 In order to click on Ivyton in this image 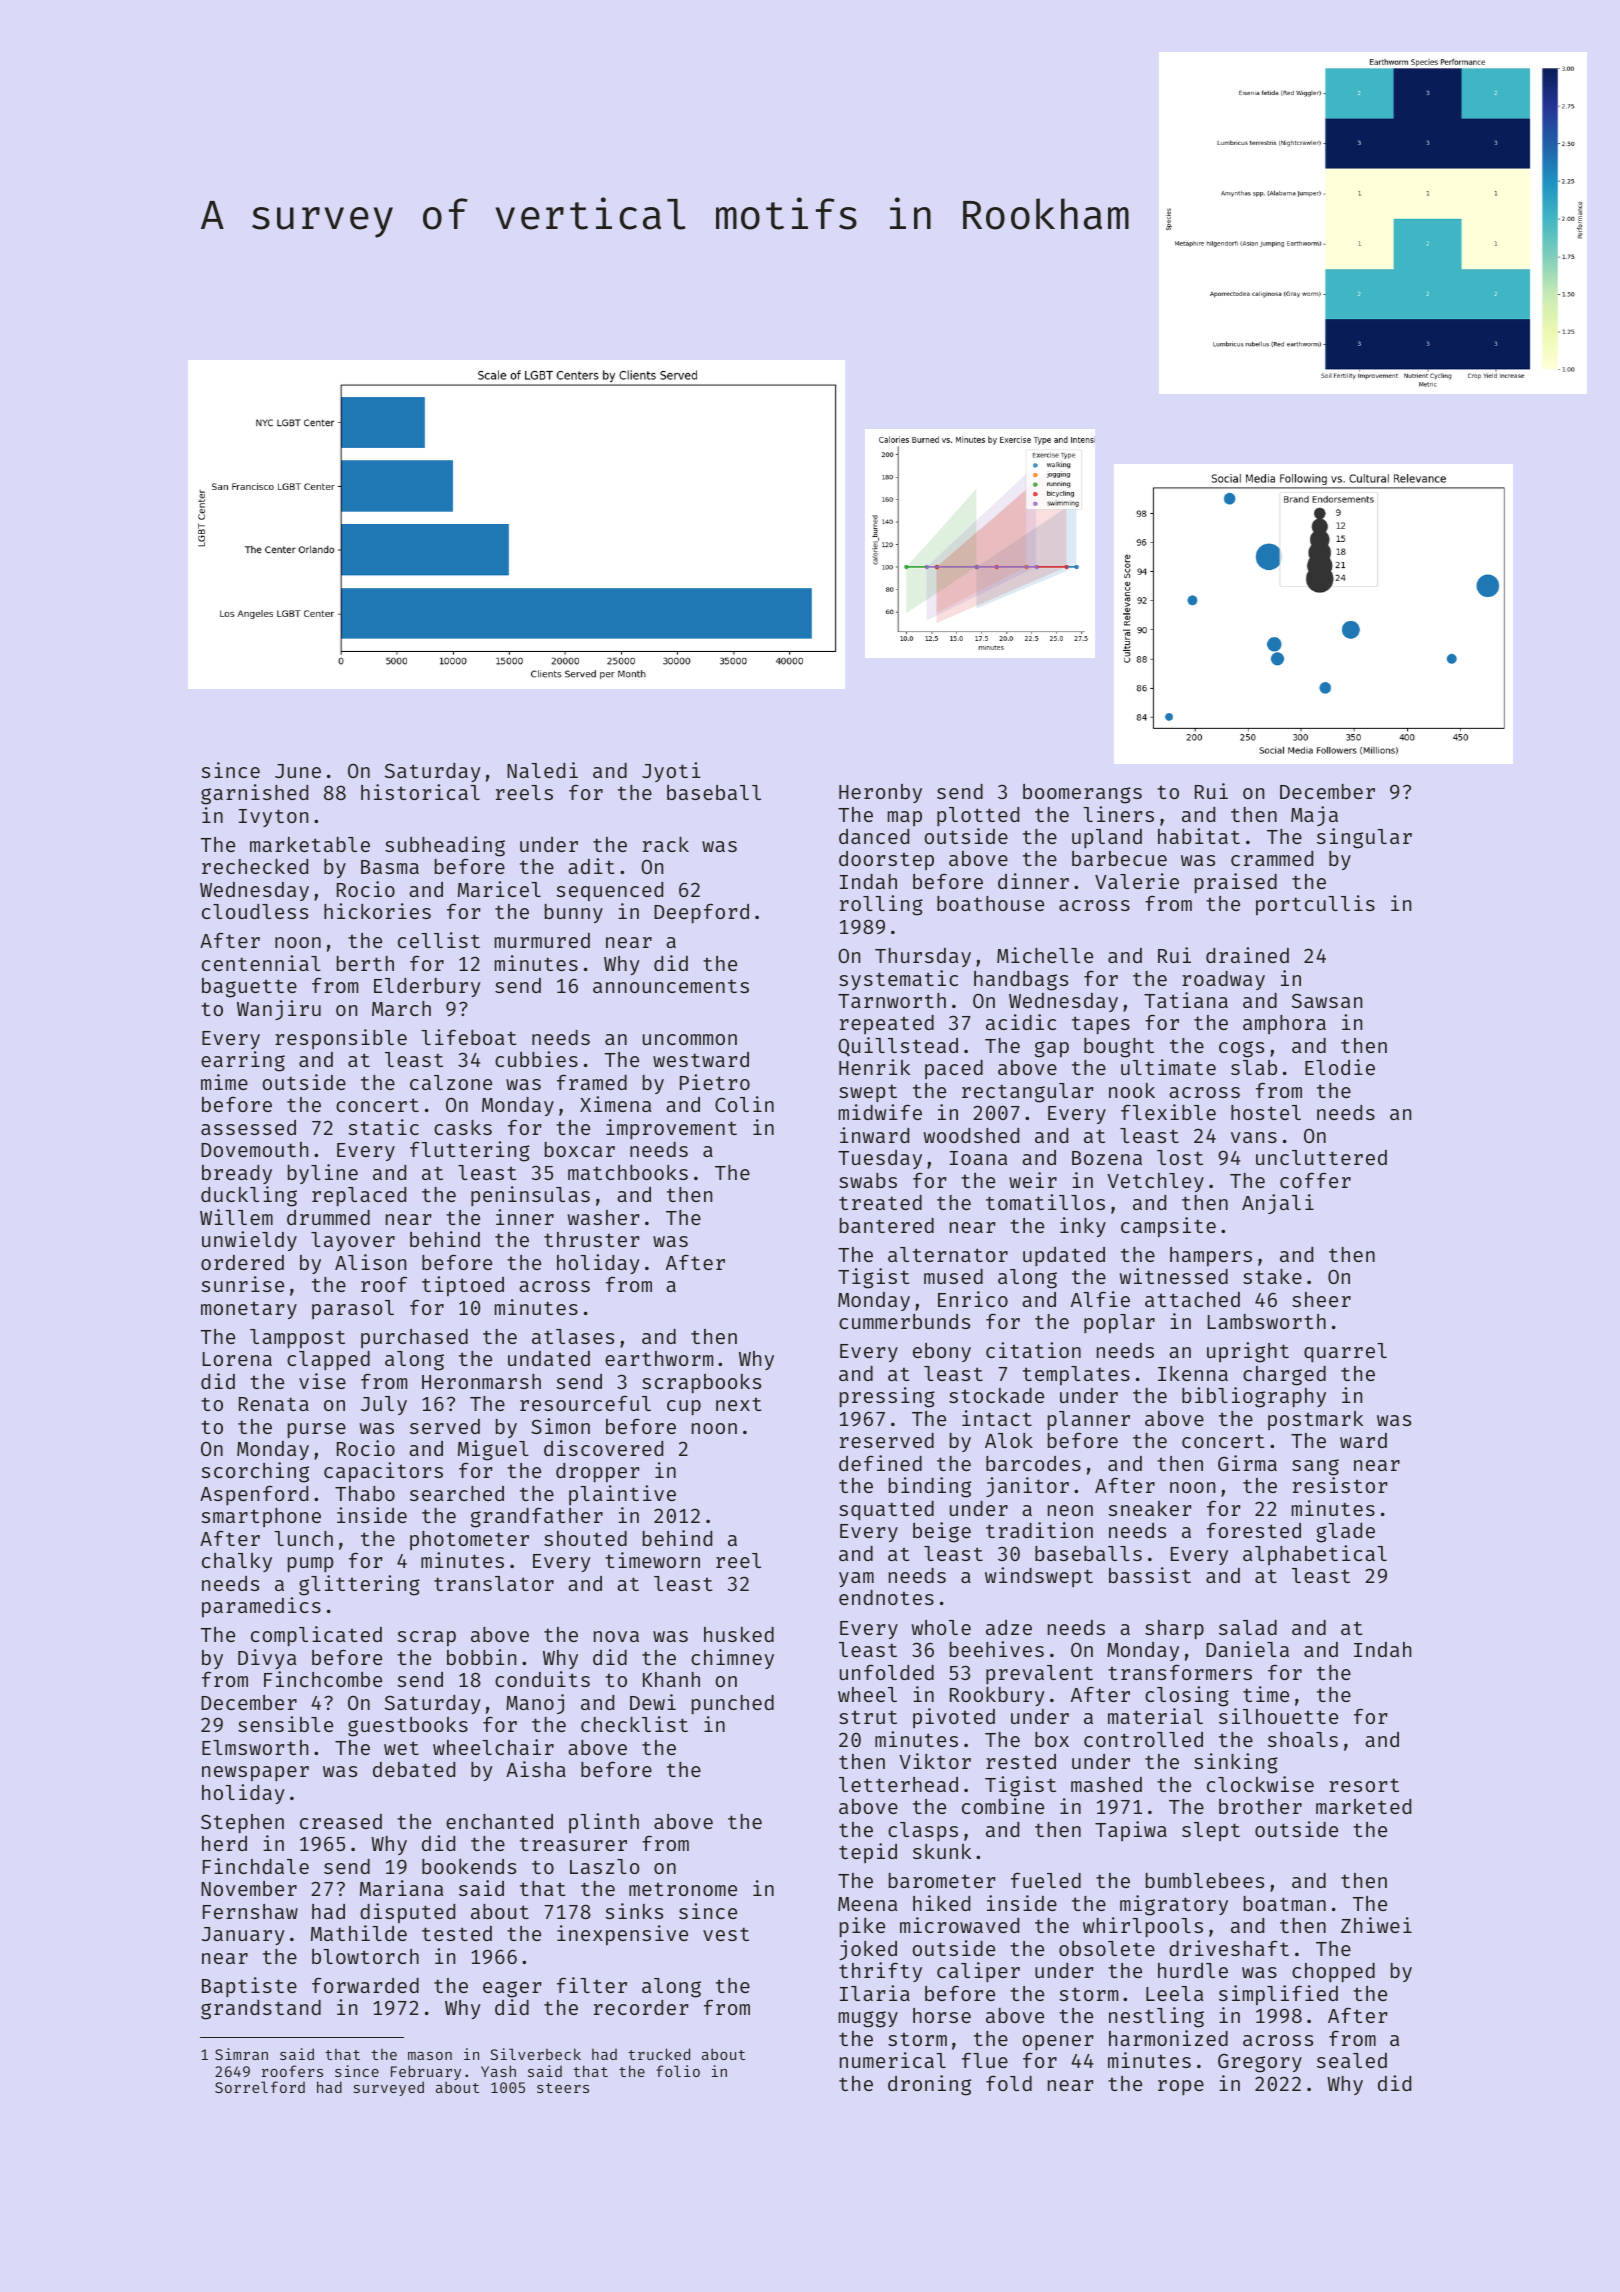, I will do `click(273, 818)`.
